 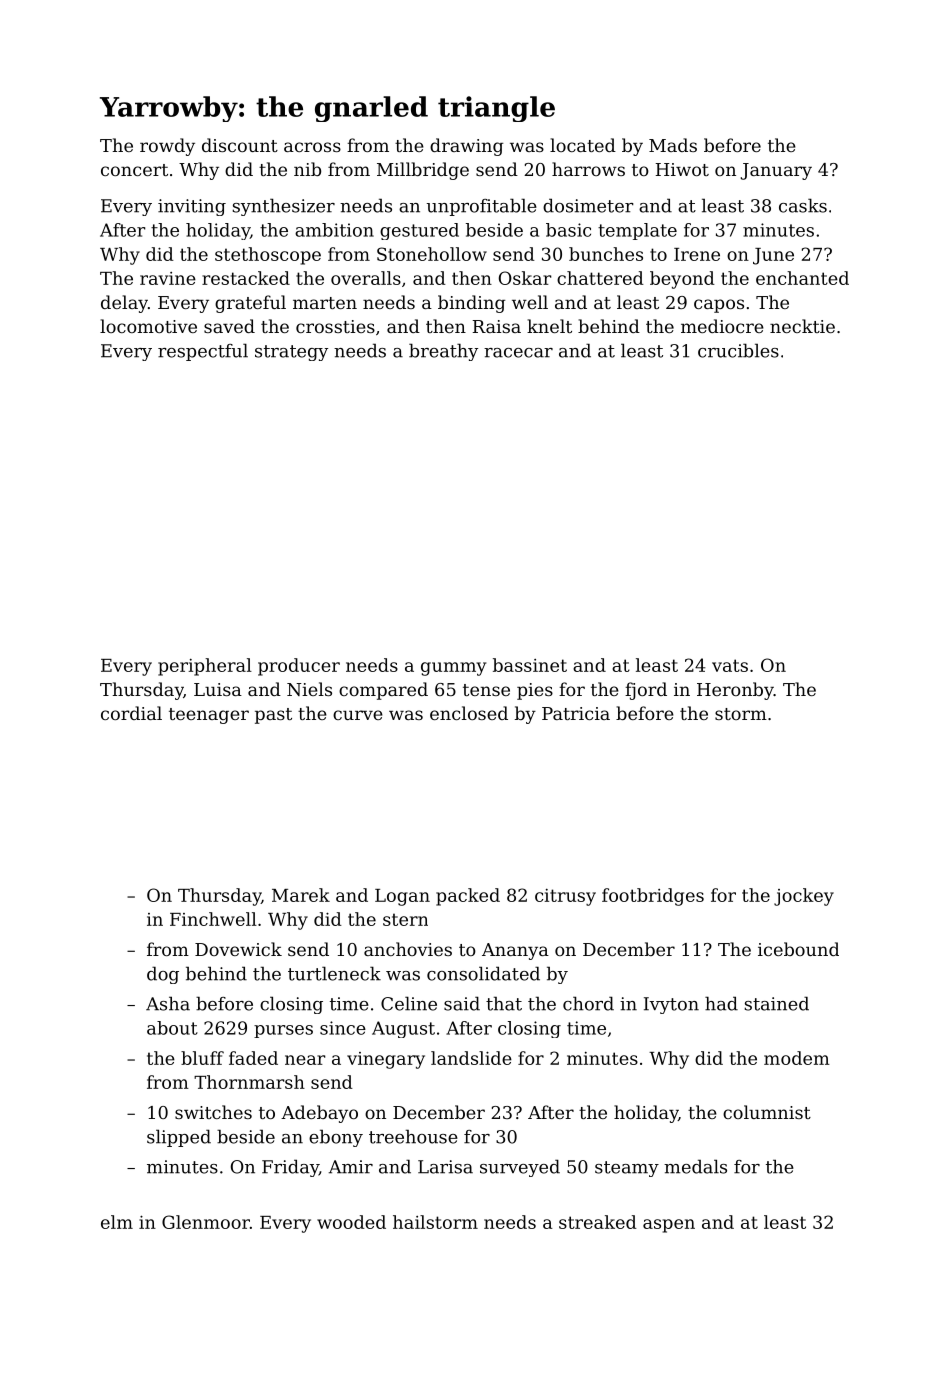 What do you see at coordinates (530, 665) in the screenshot?
I see `bassinet` at bounding box center [530, 665].
